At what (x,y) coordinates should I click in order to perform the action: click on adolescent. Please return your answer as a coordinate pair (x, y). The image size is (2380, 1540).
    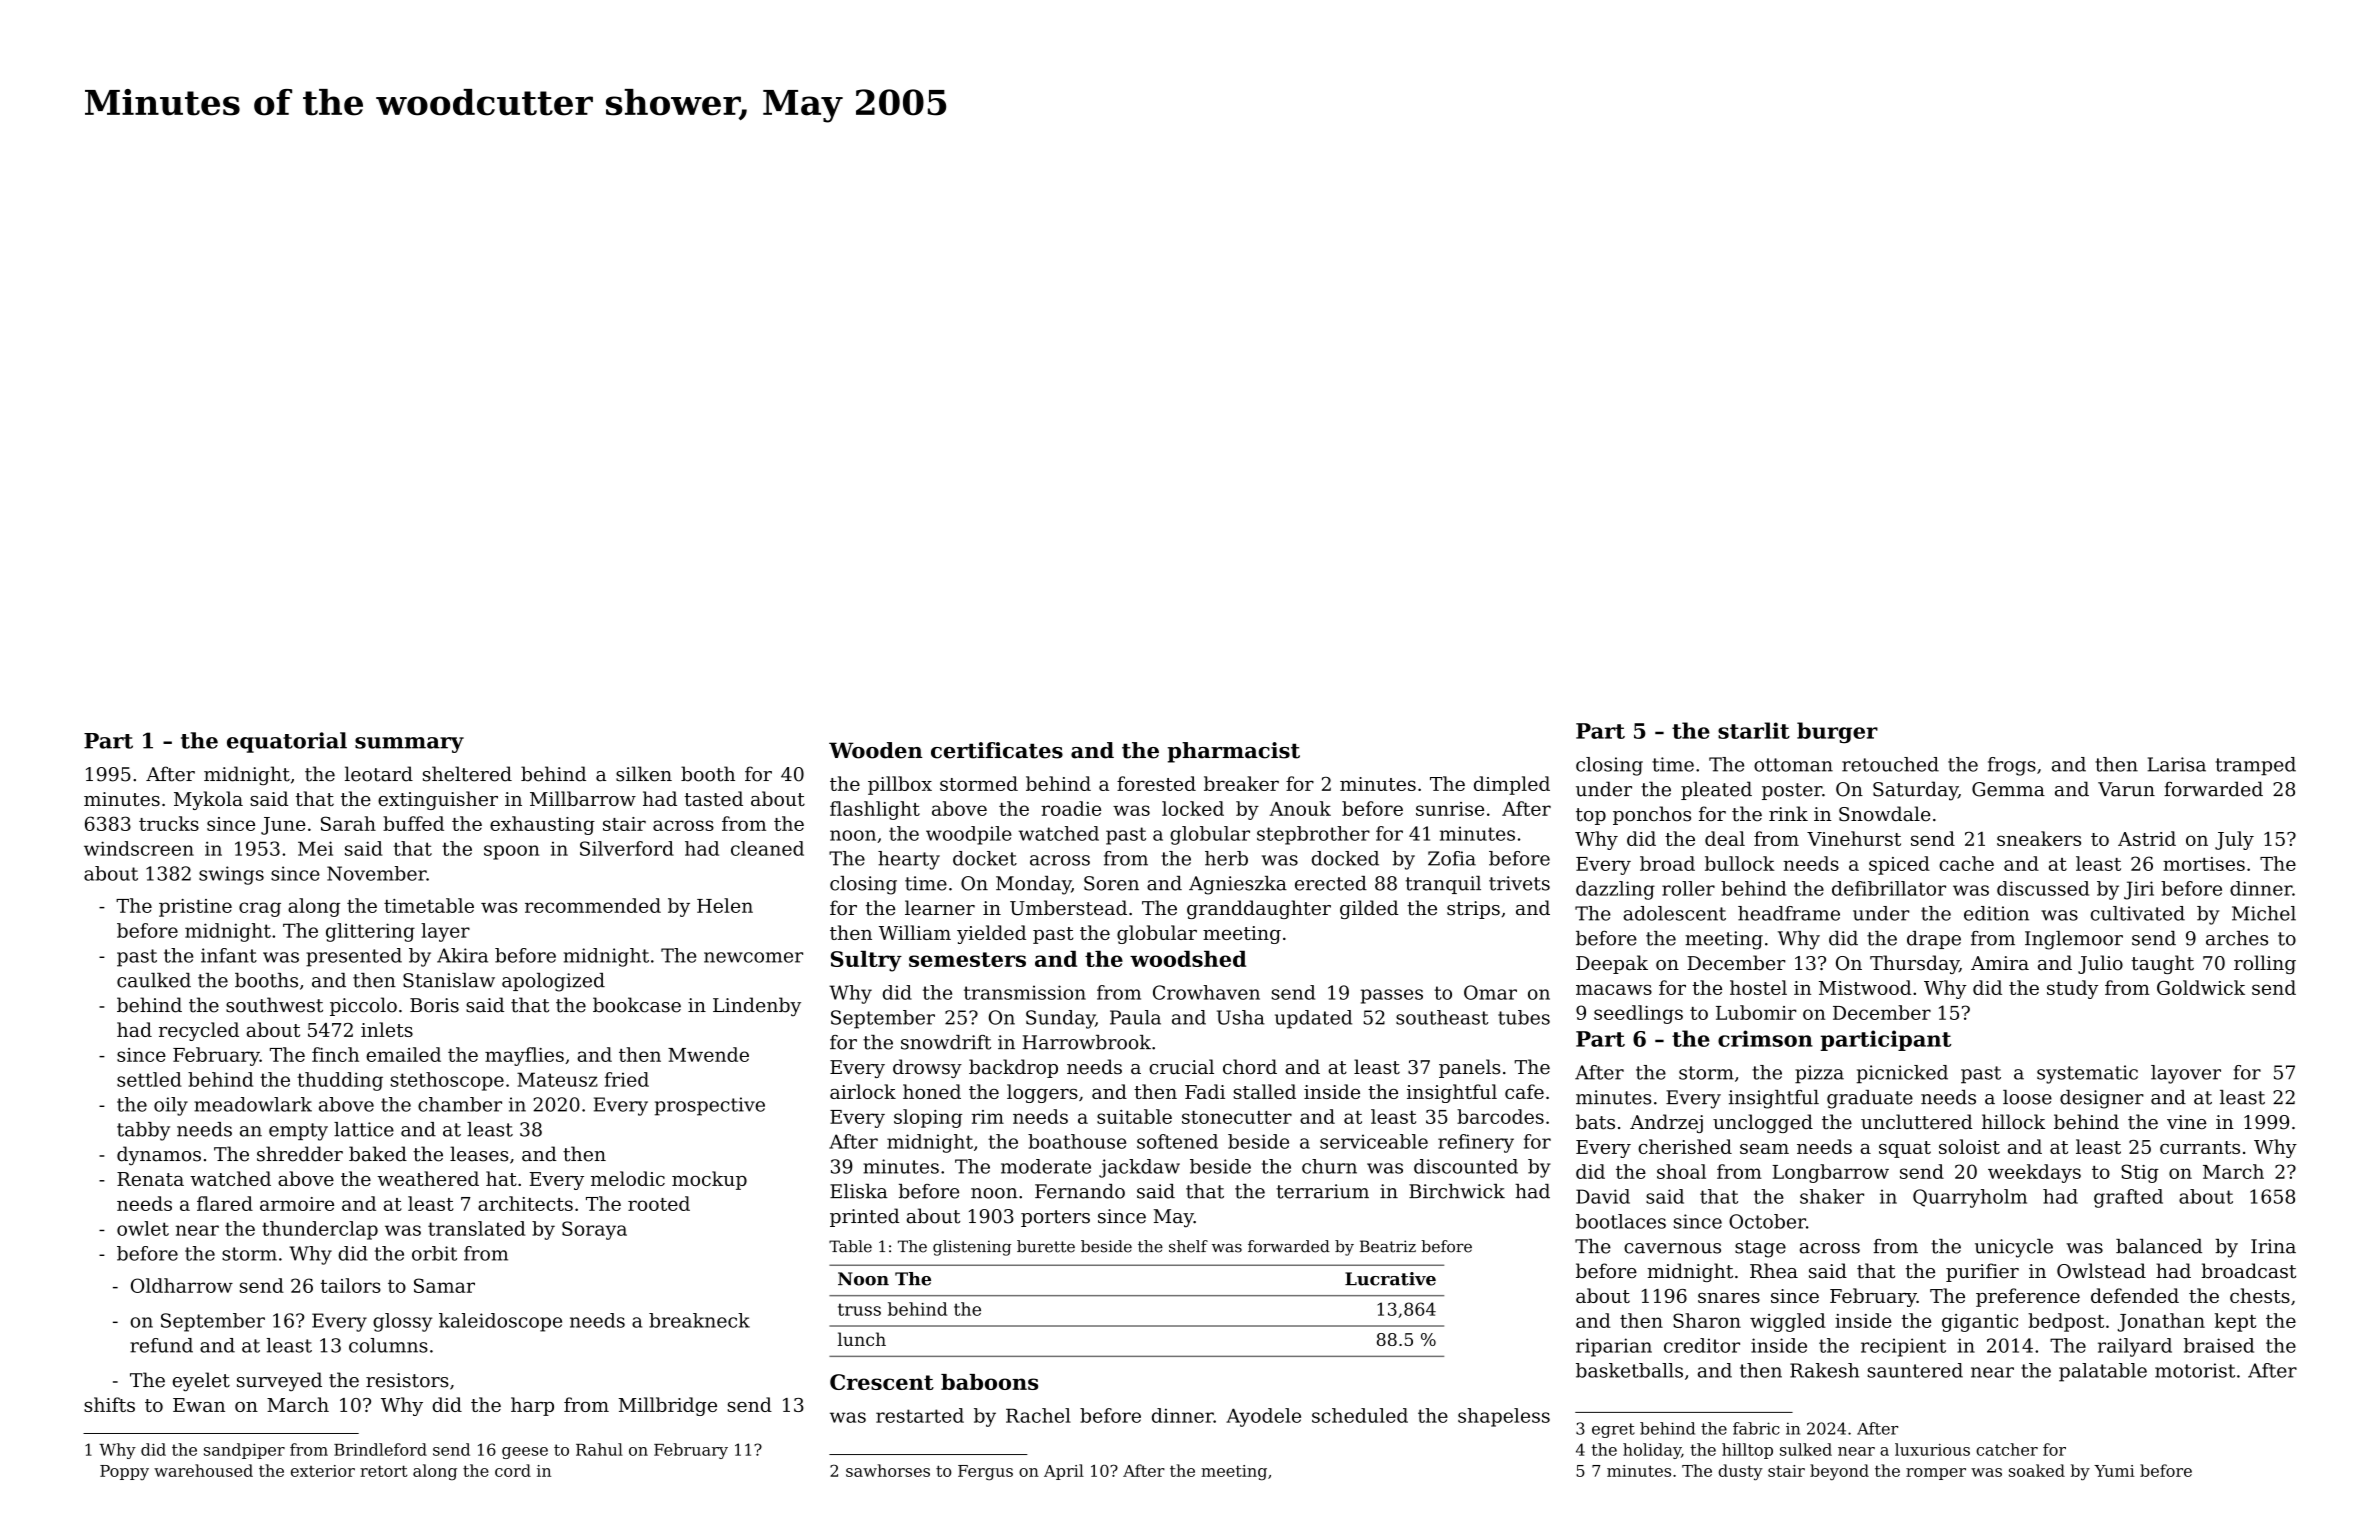
    Looking at the image, I should click on (1674, 913).
